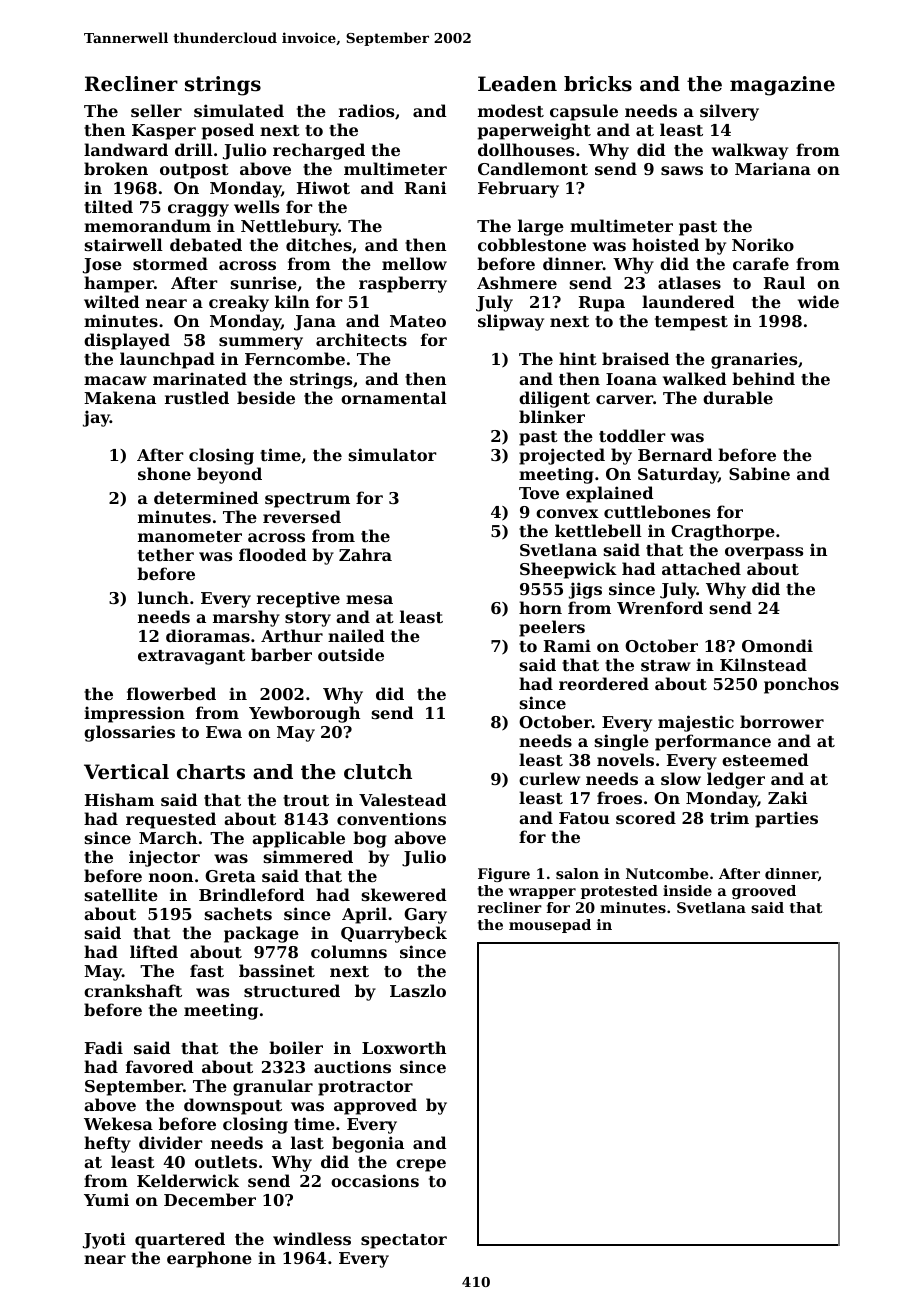 Image resolution: width=924 pixels, height=1308 pixels. What do you see at coordinates (164, 473) in the screenshot?
I see `shone` at bounding box center [164, 473].
